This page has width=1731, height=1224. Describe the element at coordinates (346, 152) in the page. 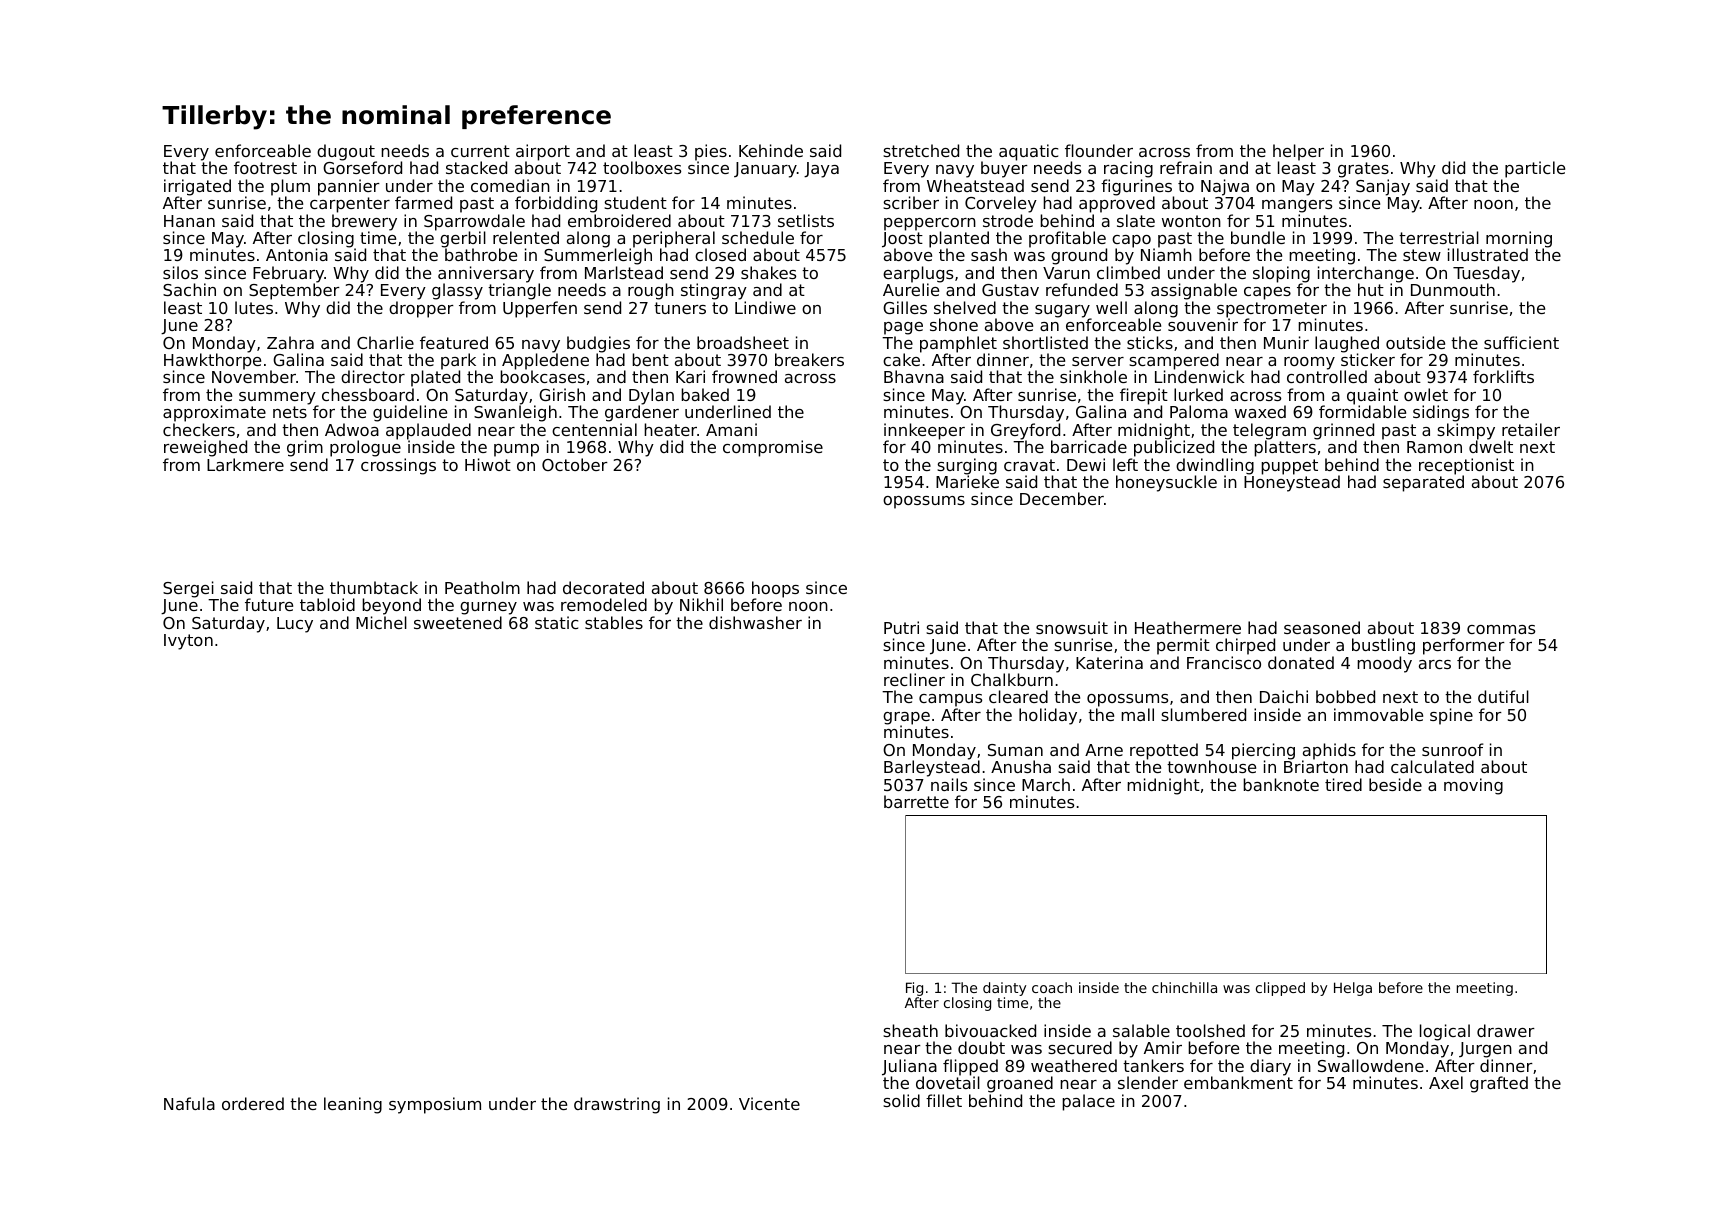

I see `dugout` at that location.
